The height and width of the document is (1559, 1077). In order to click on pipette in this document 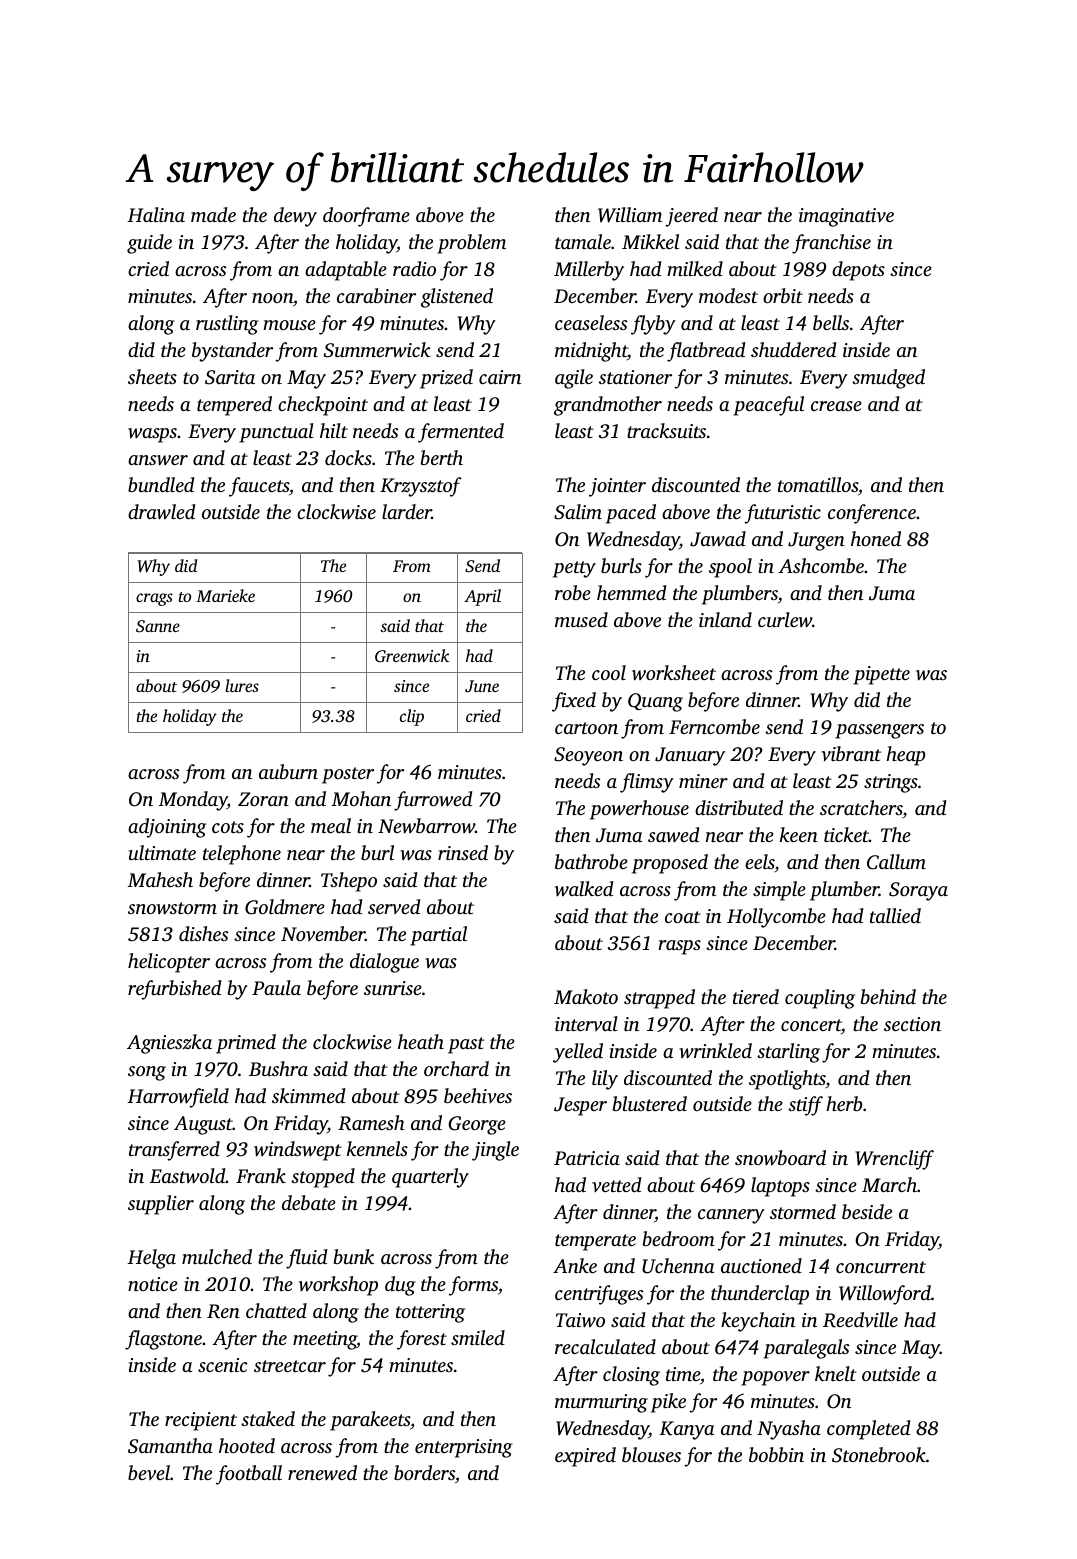, I will do `click(881, 675)`.
